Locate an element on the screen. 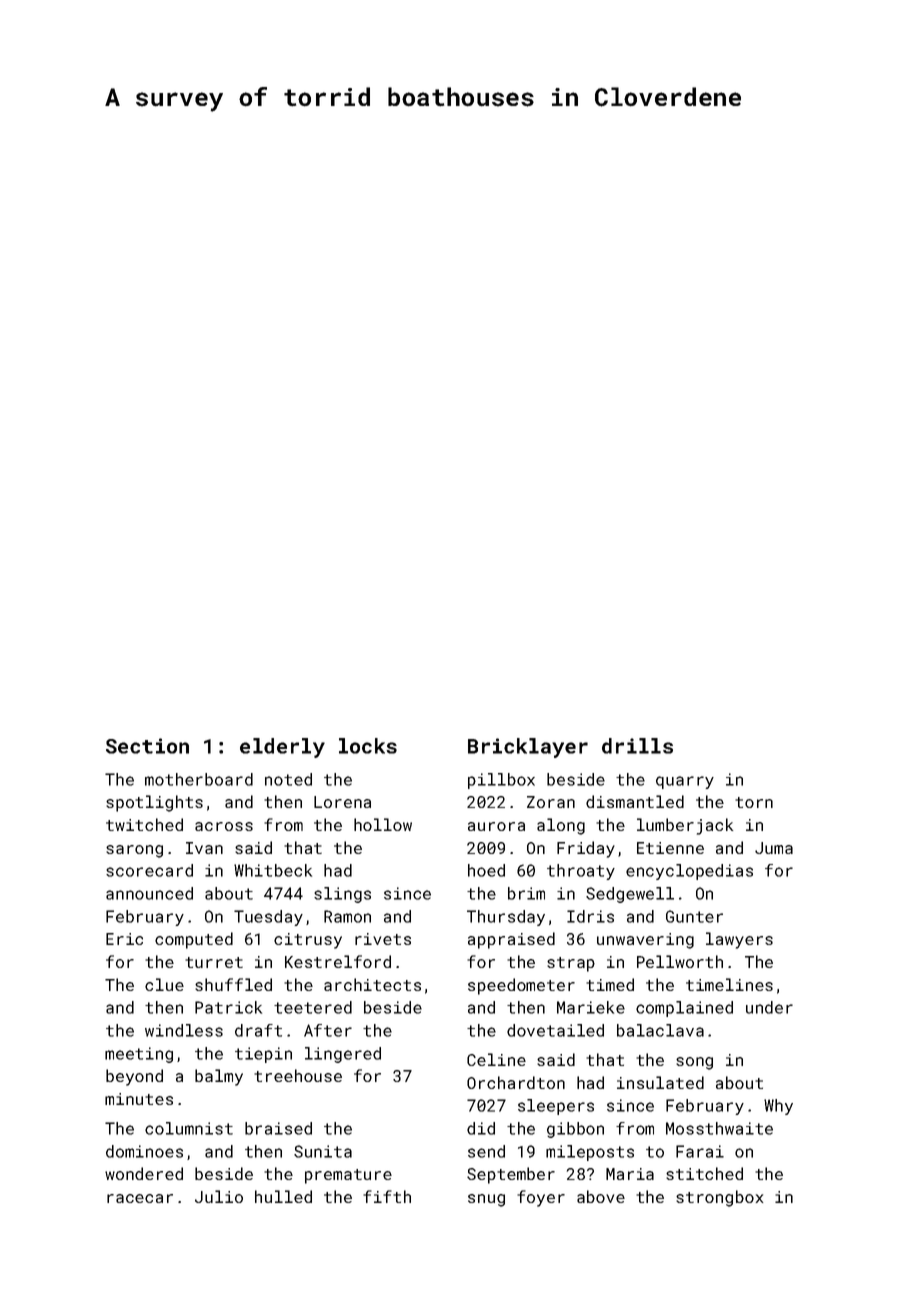  Eric is located at coordinates (124, 939).
